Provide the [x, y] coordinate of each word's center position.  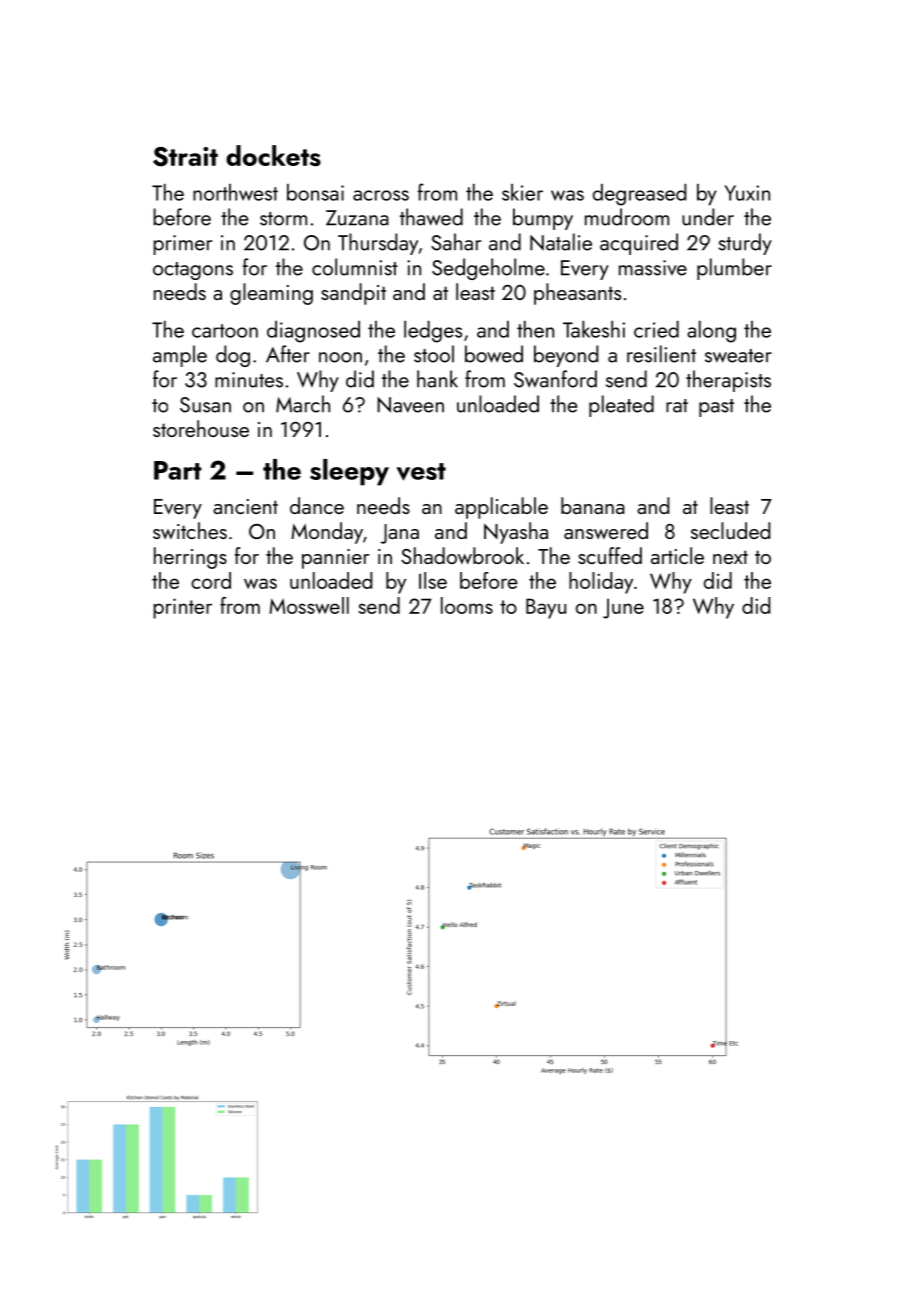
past [716, 408]
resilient [661, 354]
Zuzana [357, 218]
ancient [245, 506]
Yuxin [747, 193]
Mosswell [309, 605]
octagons [193, 271]
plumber [734, 269]
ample [180, 356]
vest [421, 472]
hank [437, 379]
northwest [235, 192]
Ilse [433, 580]
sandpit [353, 294]
